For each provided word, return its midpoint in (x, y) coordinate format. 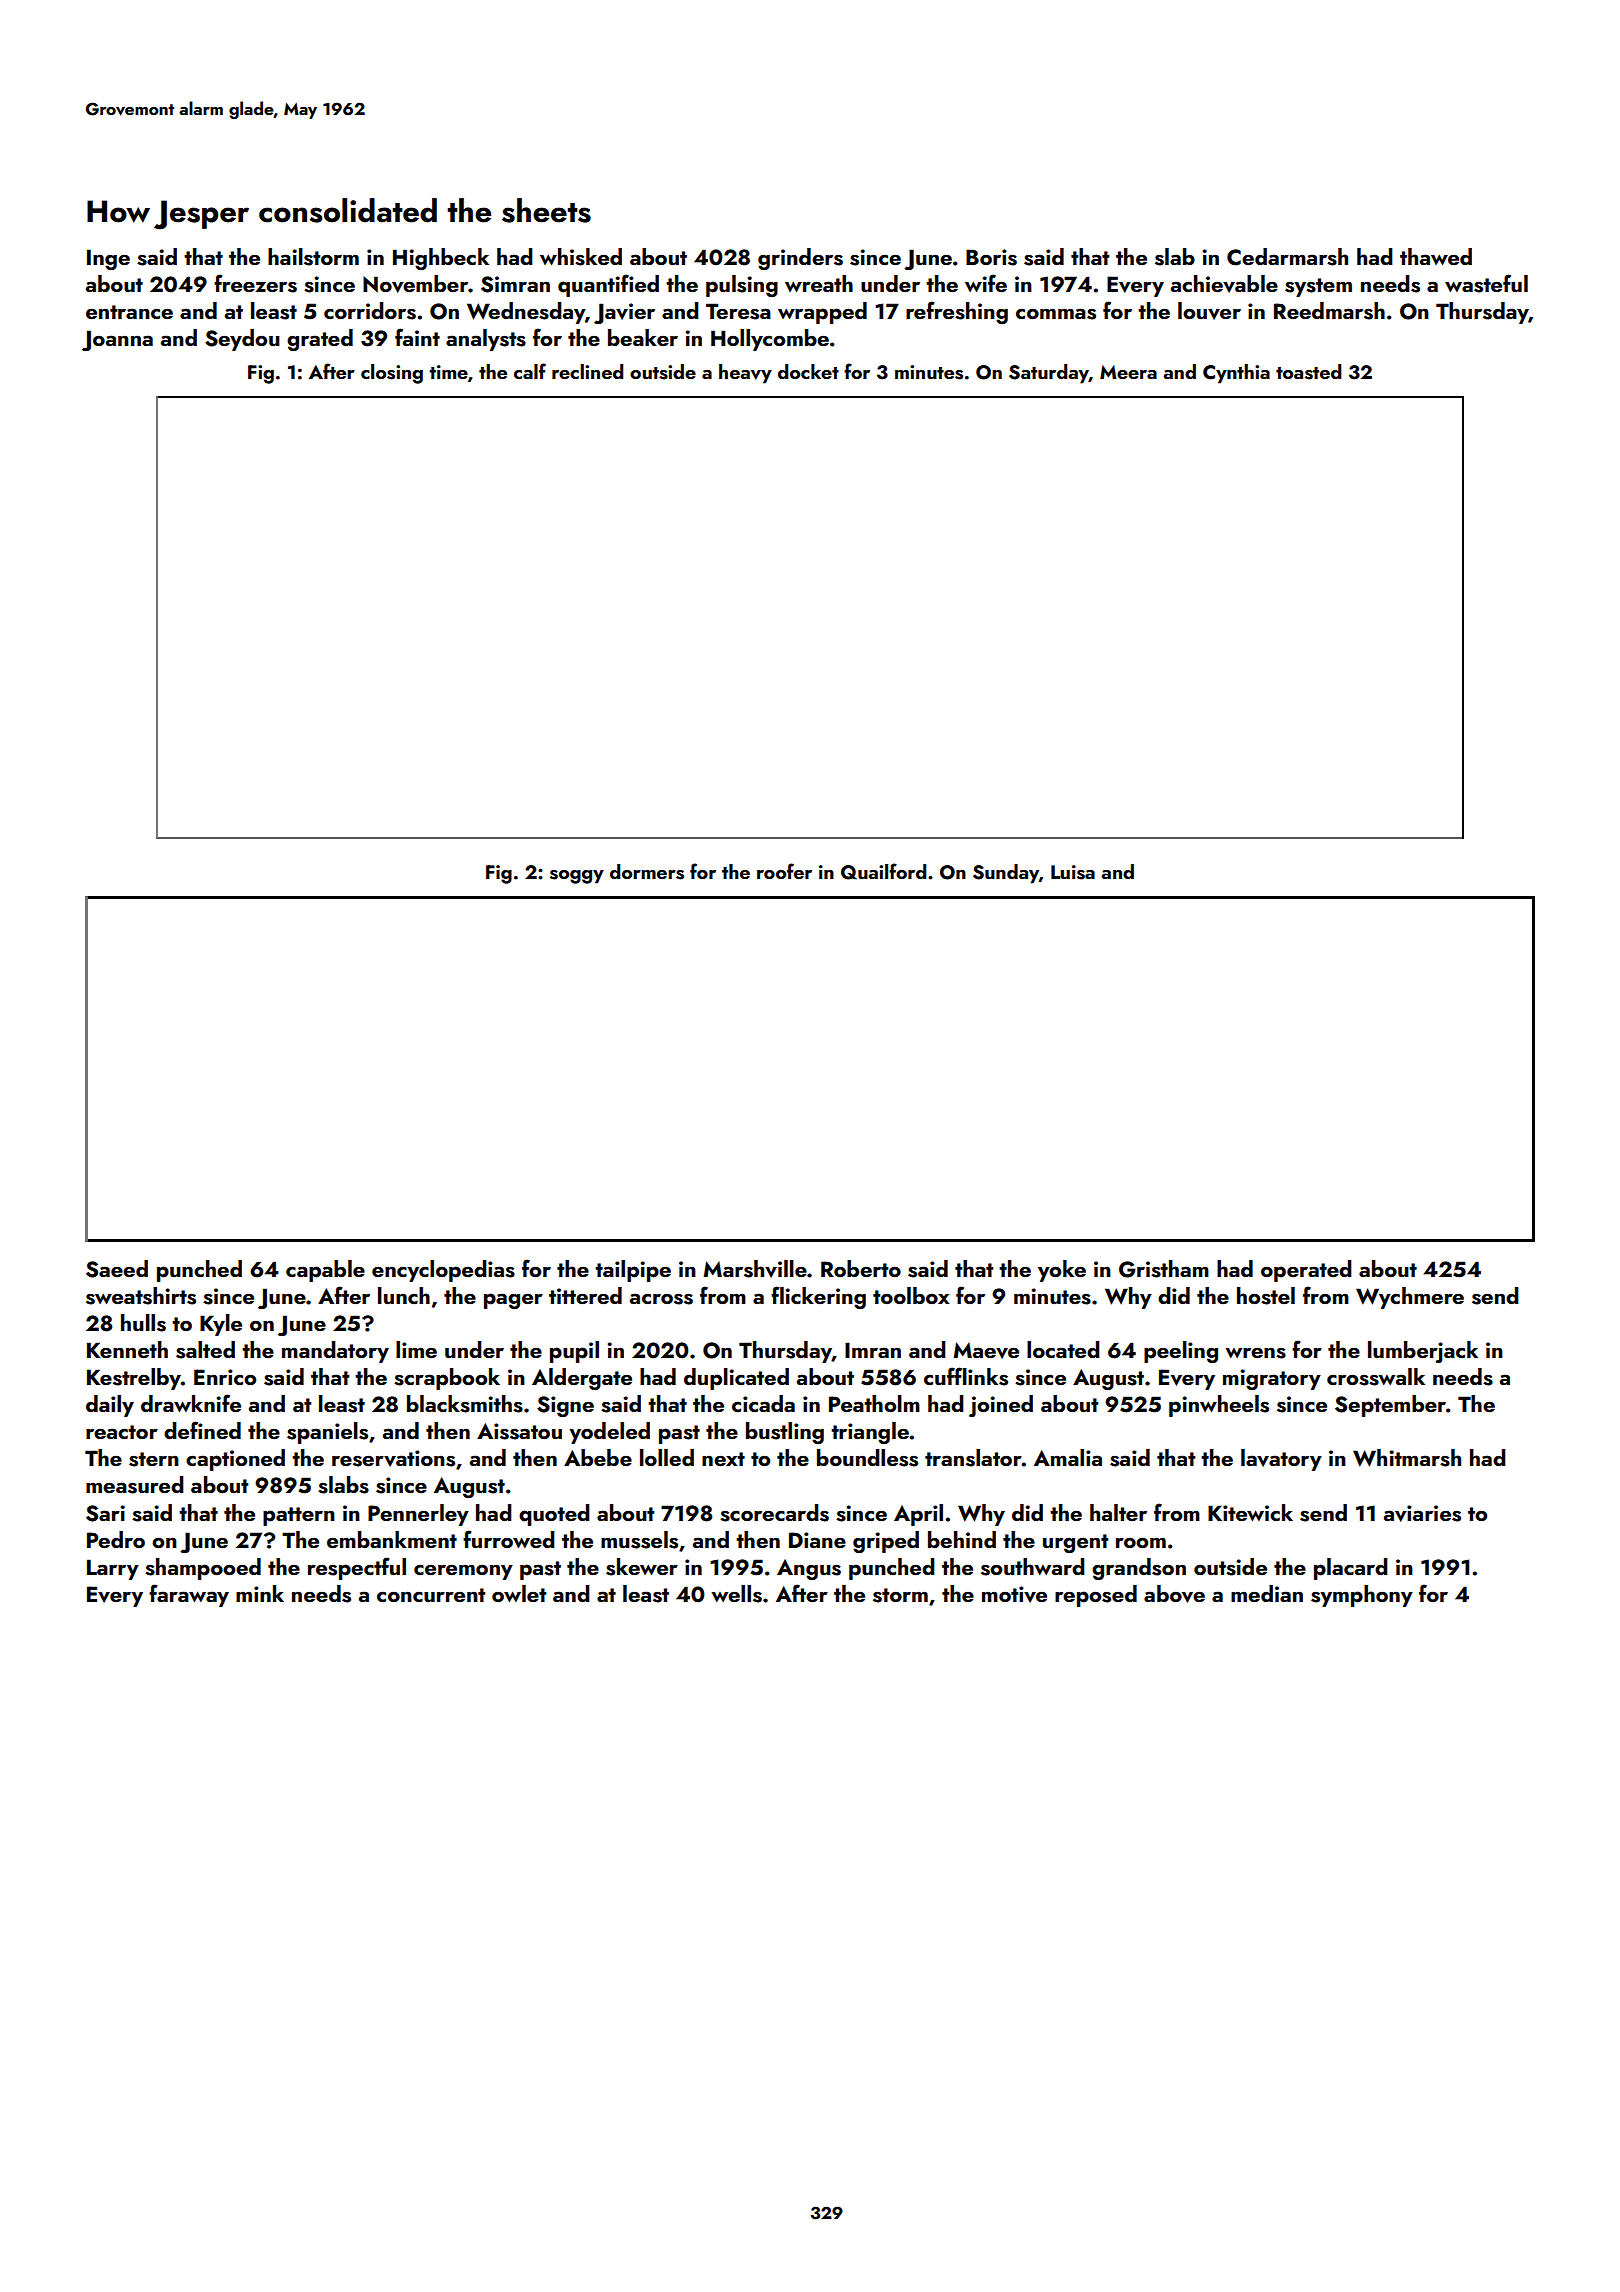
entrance (129, 312)
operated (1306, 1271)
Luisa (1073, 872)
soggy (577, 877)
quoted (554, 1515)
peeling (1181, 1352)
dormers (647, 872)
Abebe (598, 1457)
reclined (587, 371)
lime (416, 1349)
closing (392, 374)
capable (325, 1271)
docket (808, 371)
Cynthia (1236, 374)
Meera (1128, 372)
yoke (1062, 1271)
